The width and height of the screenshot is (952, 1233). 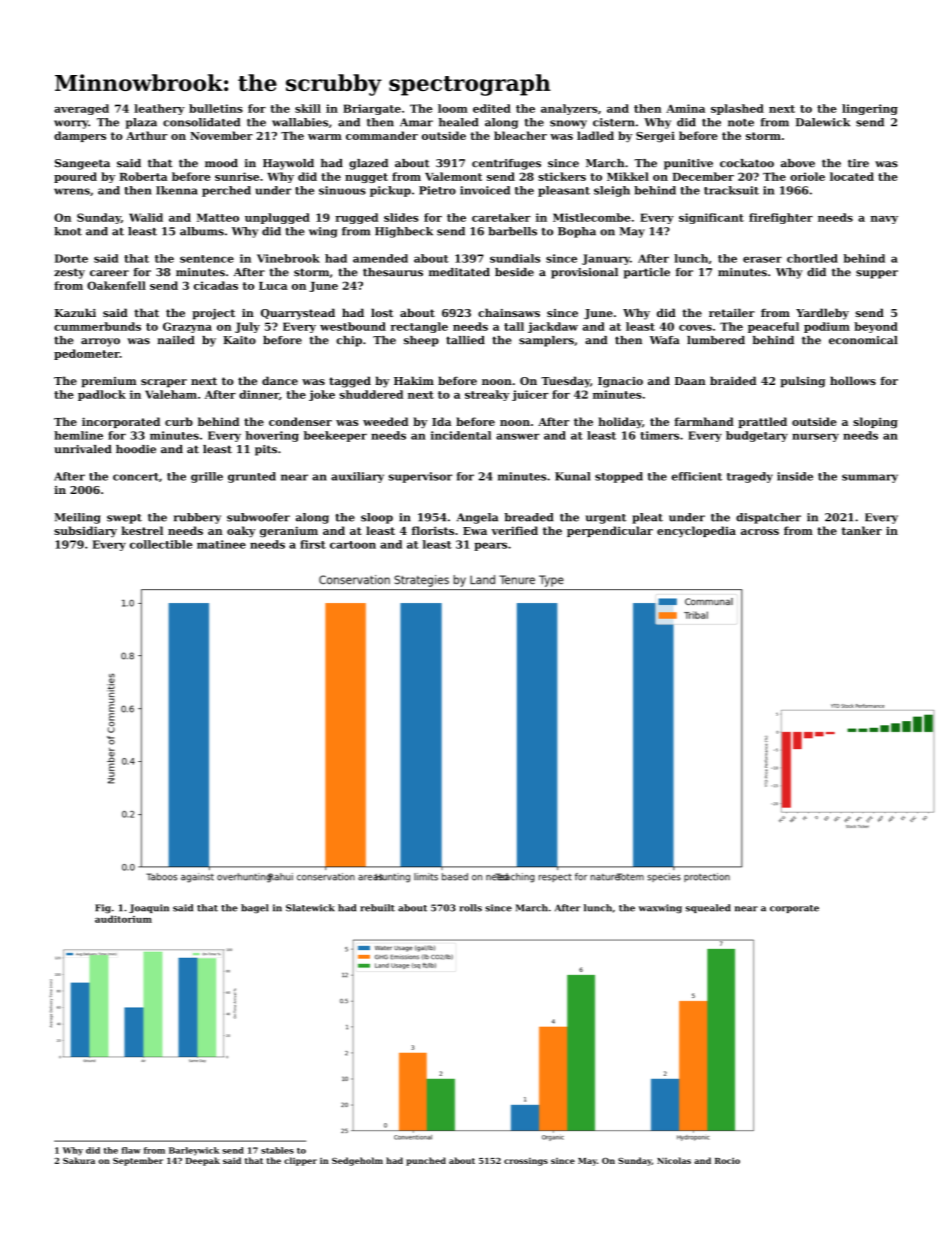 What do you see at coordinates (221, 544) in the screenshot?
I see `matinee` at bounding box center [221, 544].
